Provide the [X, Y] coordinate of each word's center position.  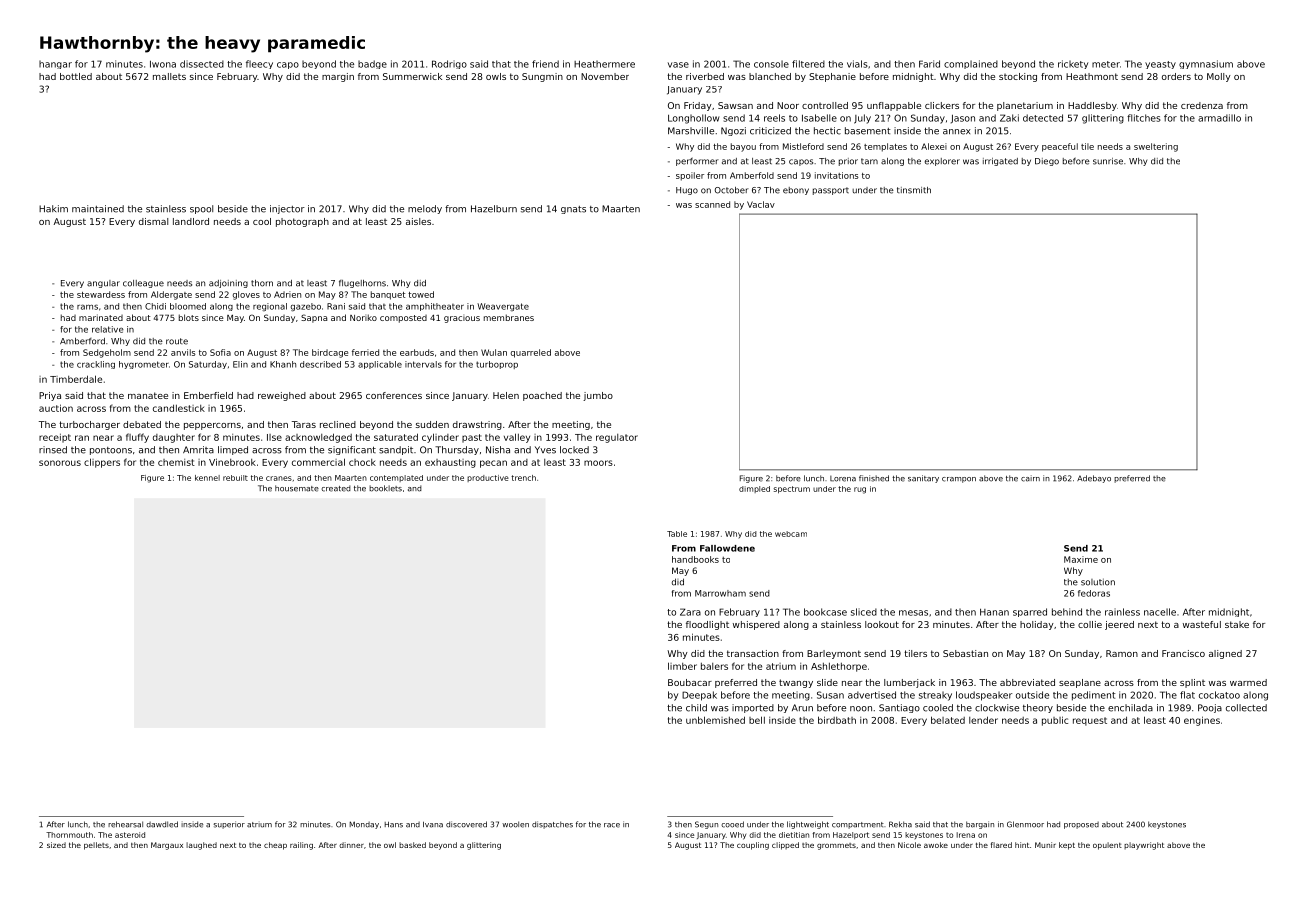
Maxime [1081, 559]
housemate [297, 488]
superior [229, 825]
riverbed [705, 76]
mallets [169, 76]
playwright [1144, 846]
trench [523, 478]
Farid [929, 64]
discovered [466, 824]
